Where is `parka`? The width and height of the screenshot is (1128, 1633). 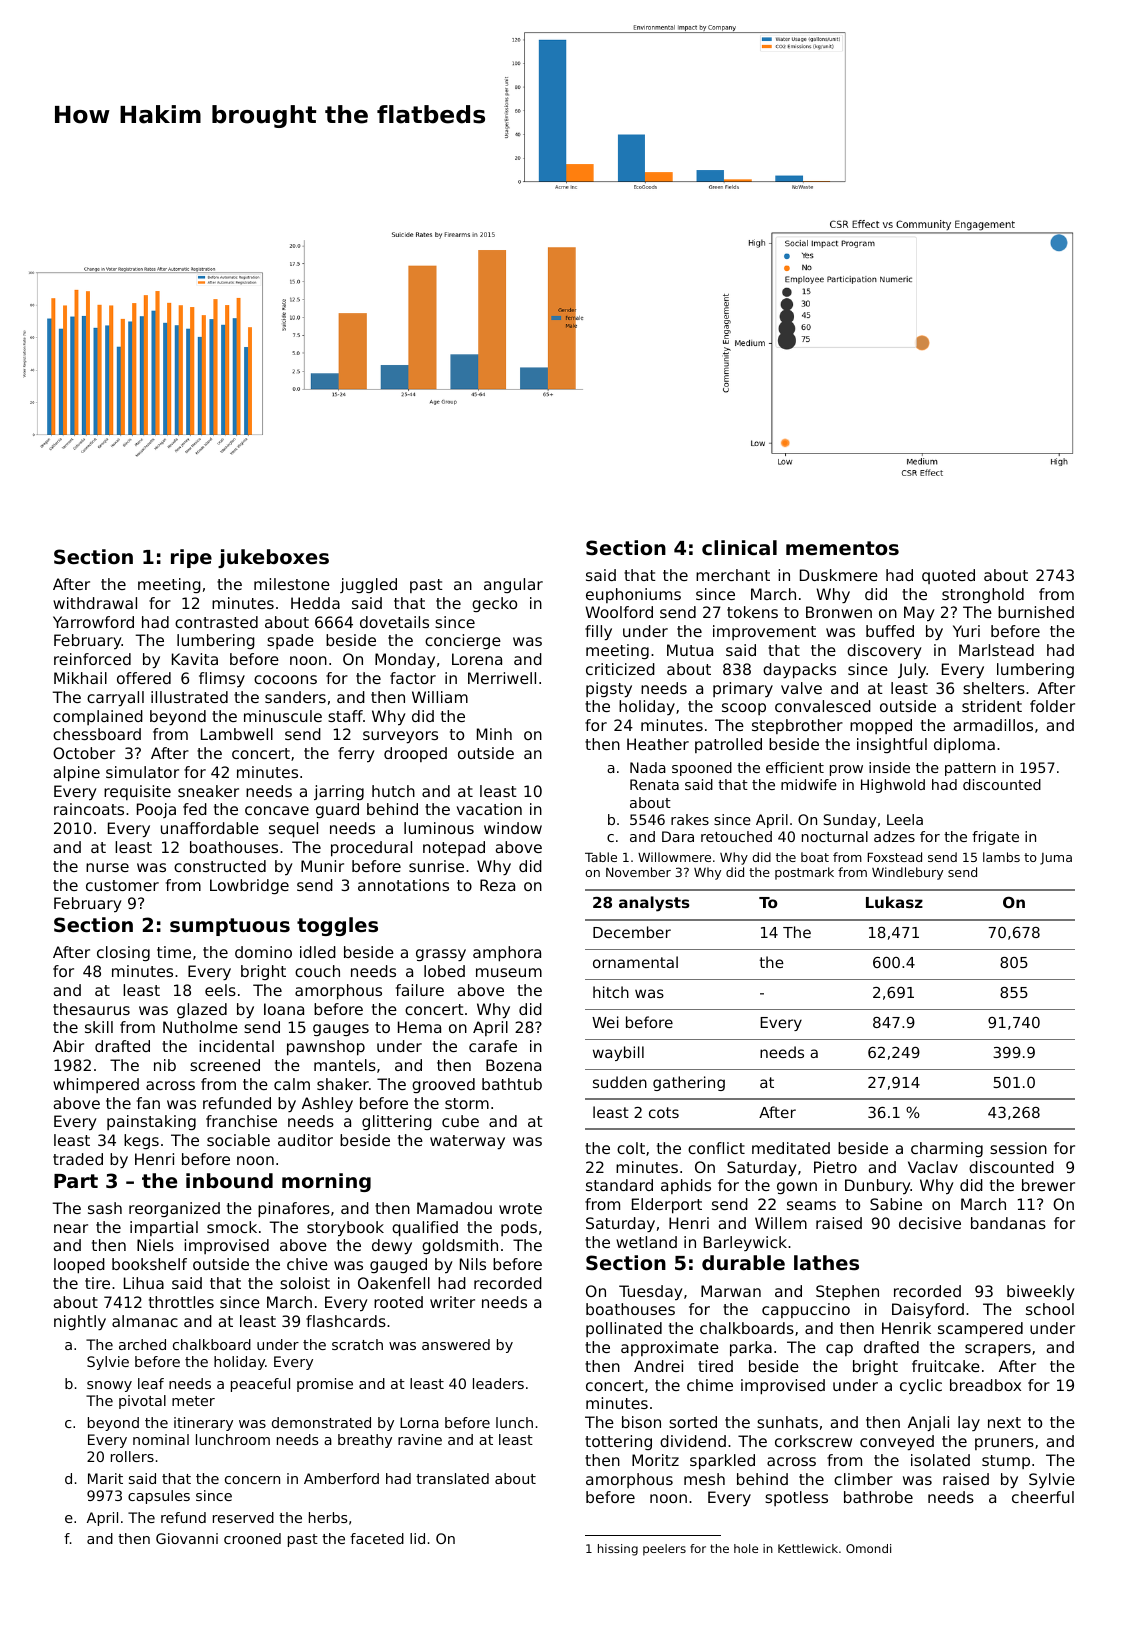
parka is located at coordinates (751, 1349).
